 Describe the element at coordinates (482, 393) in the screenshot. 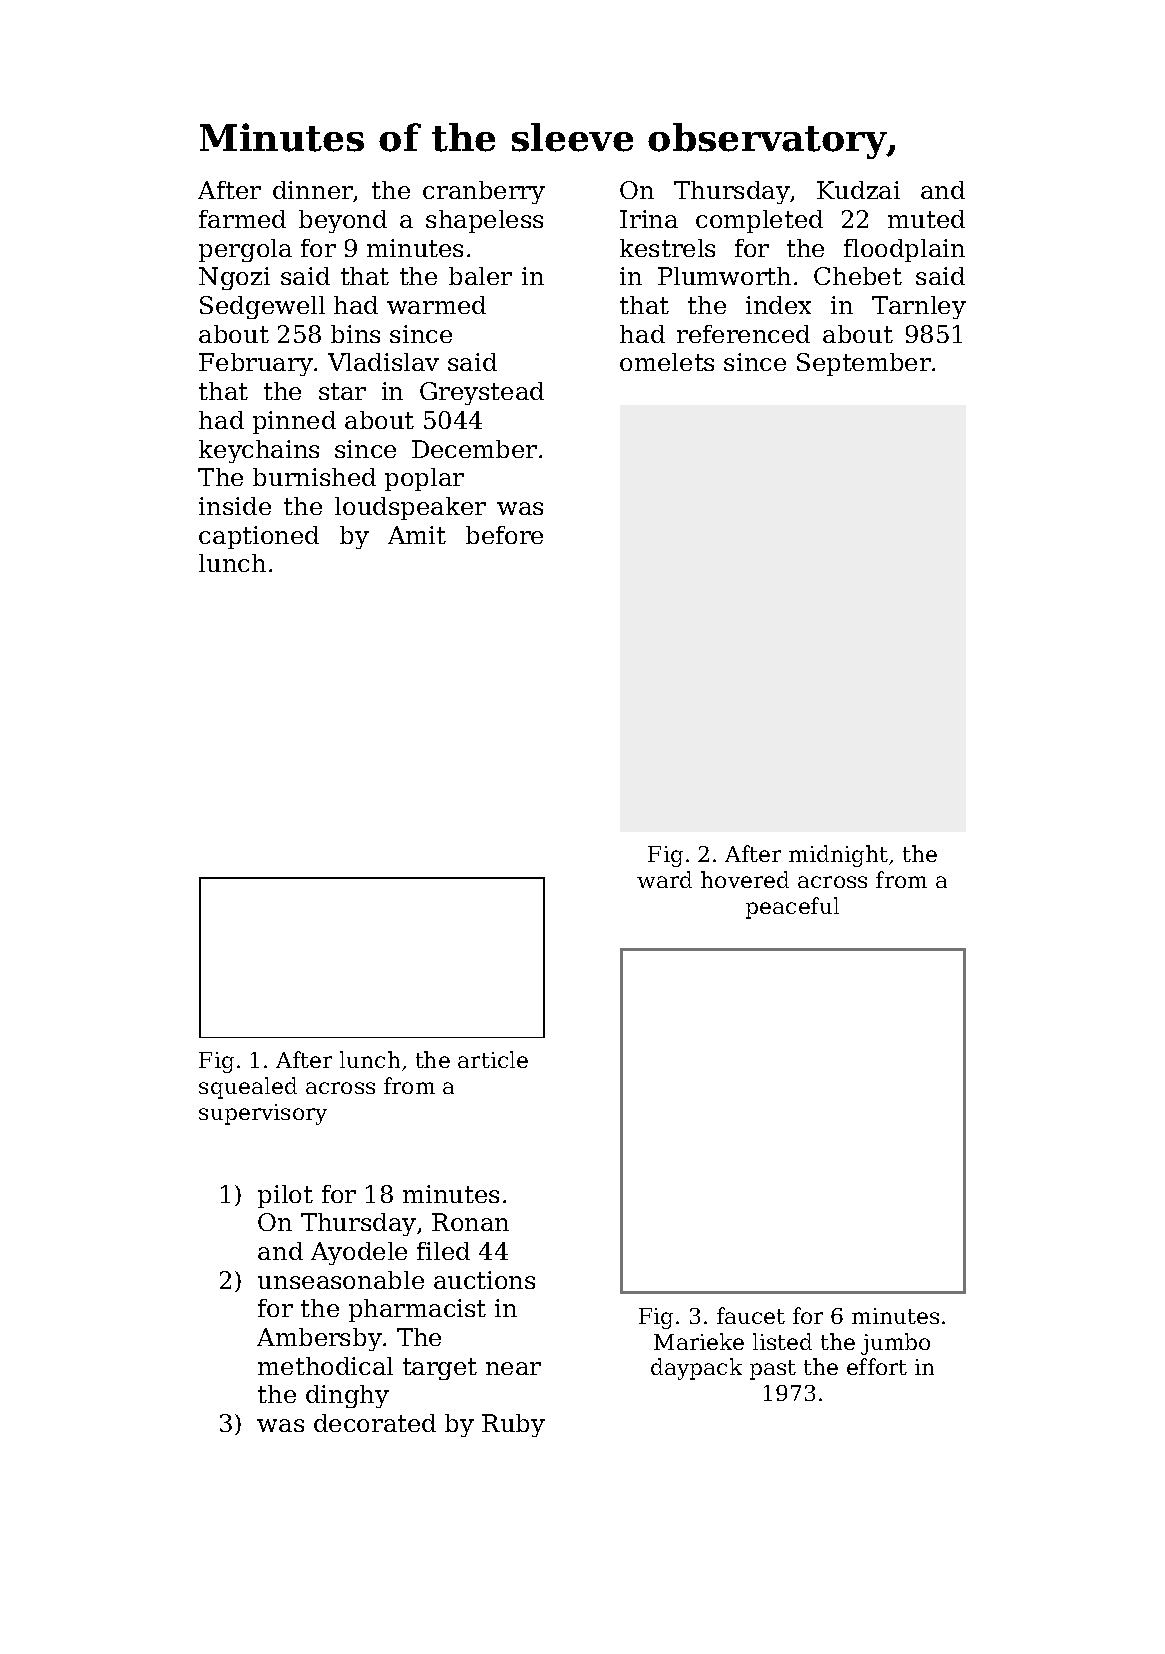

I see `Greystead` at that location.
